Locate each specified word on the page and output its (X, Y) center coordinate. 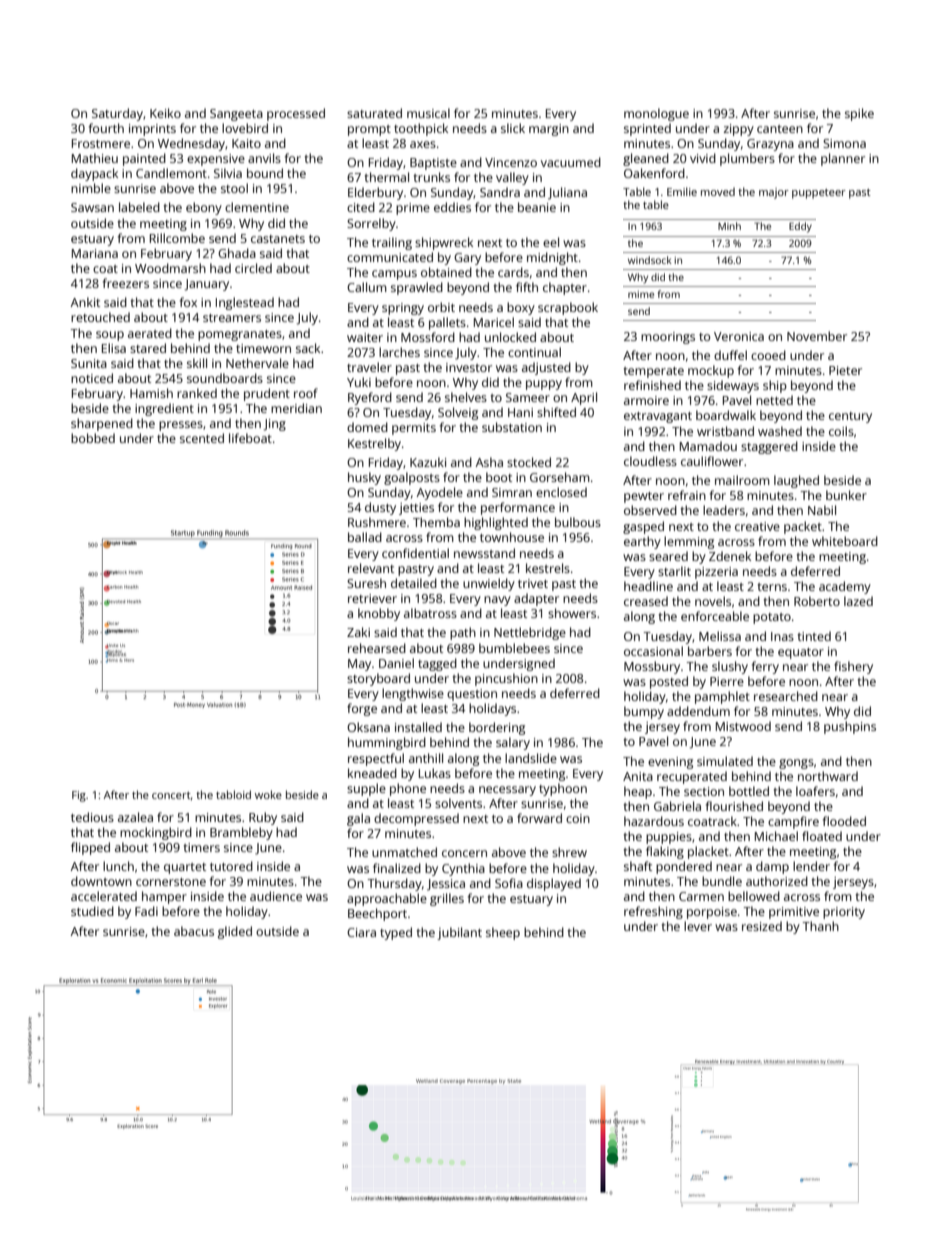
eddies (452, 207)
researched (786, 696)
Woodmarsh (170, 268)
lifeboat (250, 438)
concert (171, 795)
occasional (653, 651)
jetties (416, 509)
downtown (101, 881)
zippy (738, 130)
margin (549, 130)
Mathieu (95, 158)
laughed (796, 481)
